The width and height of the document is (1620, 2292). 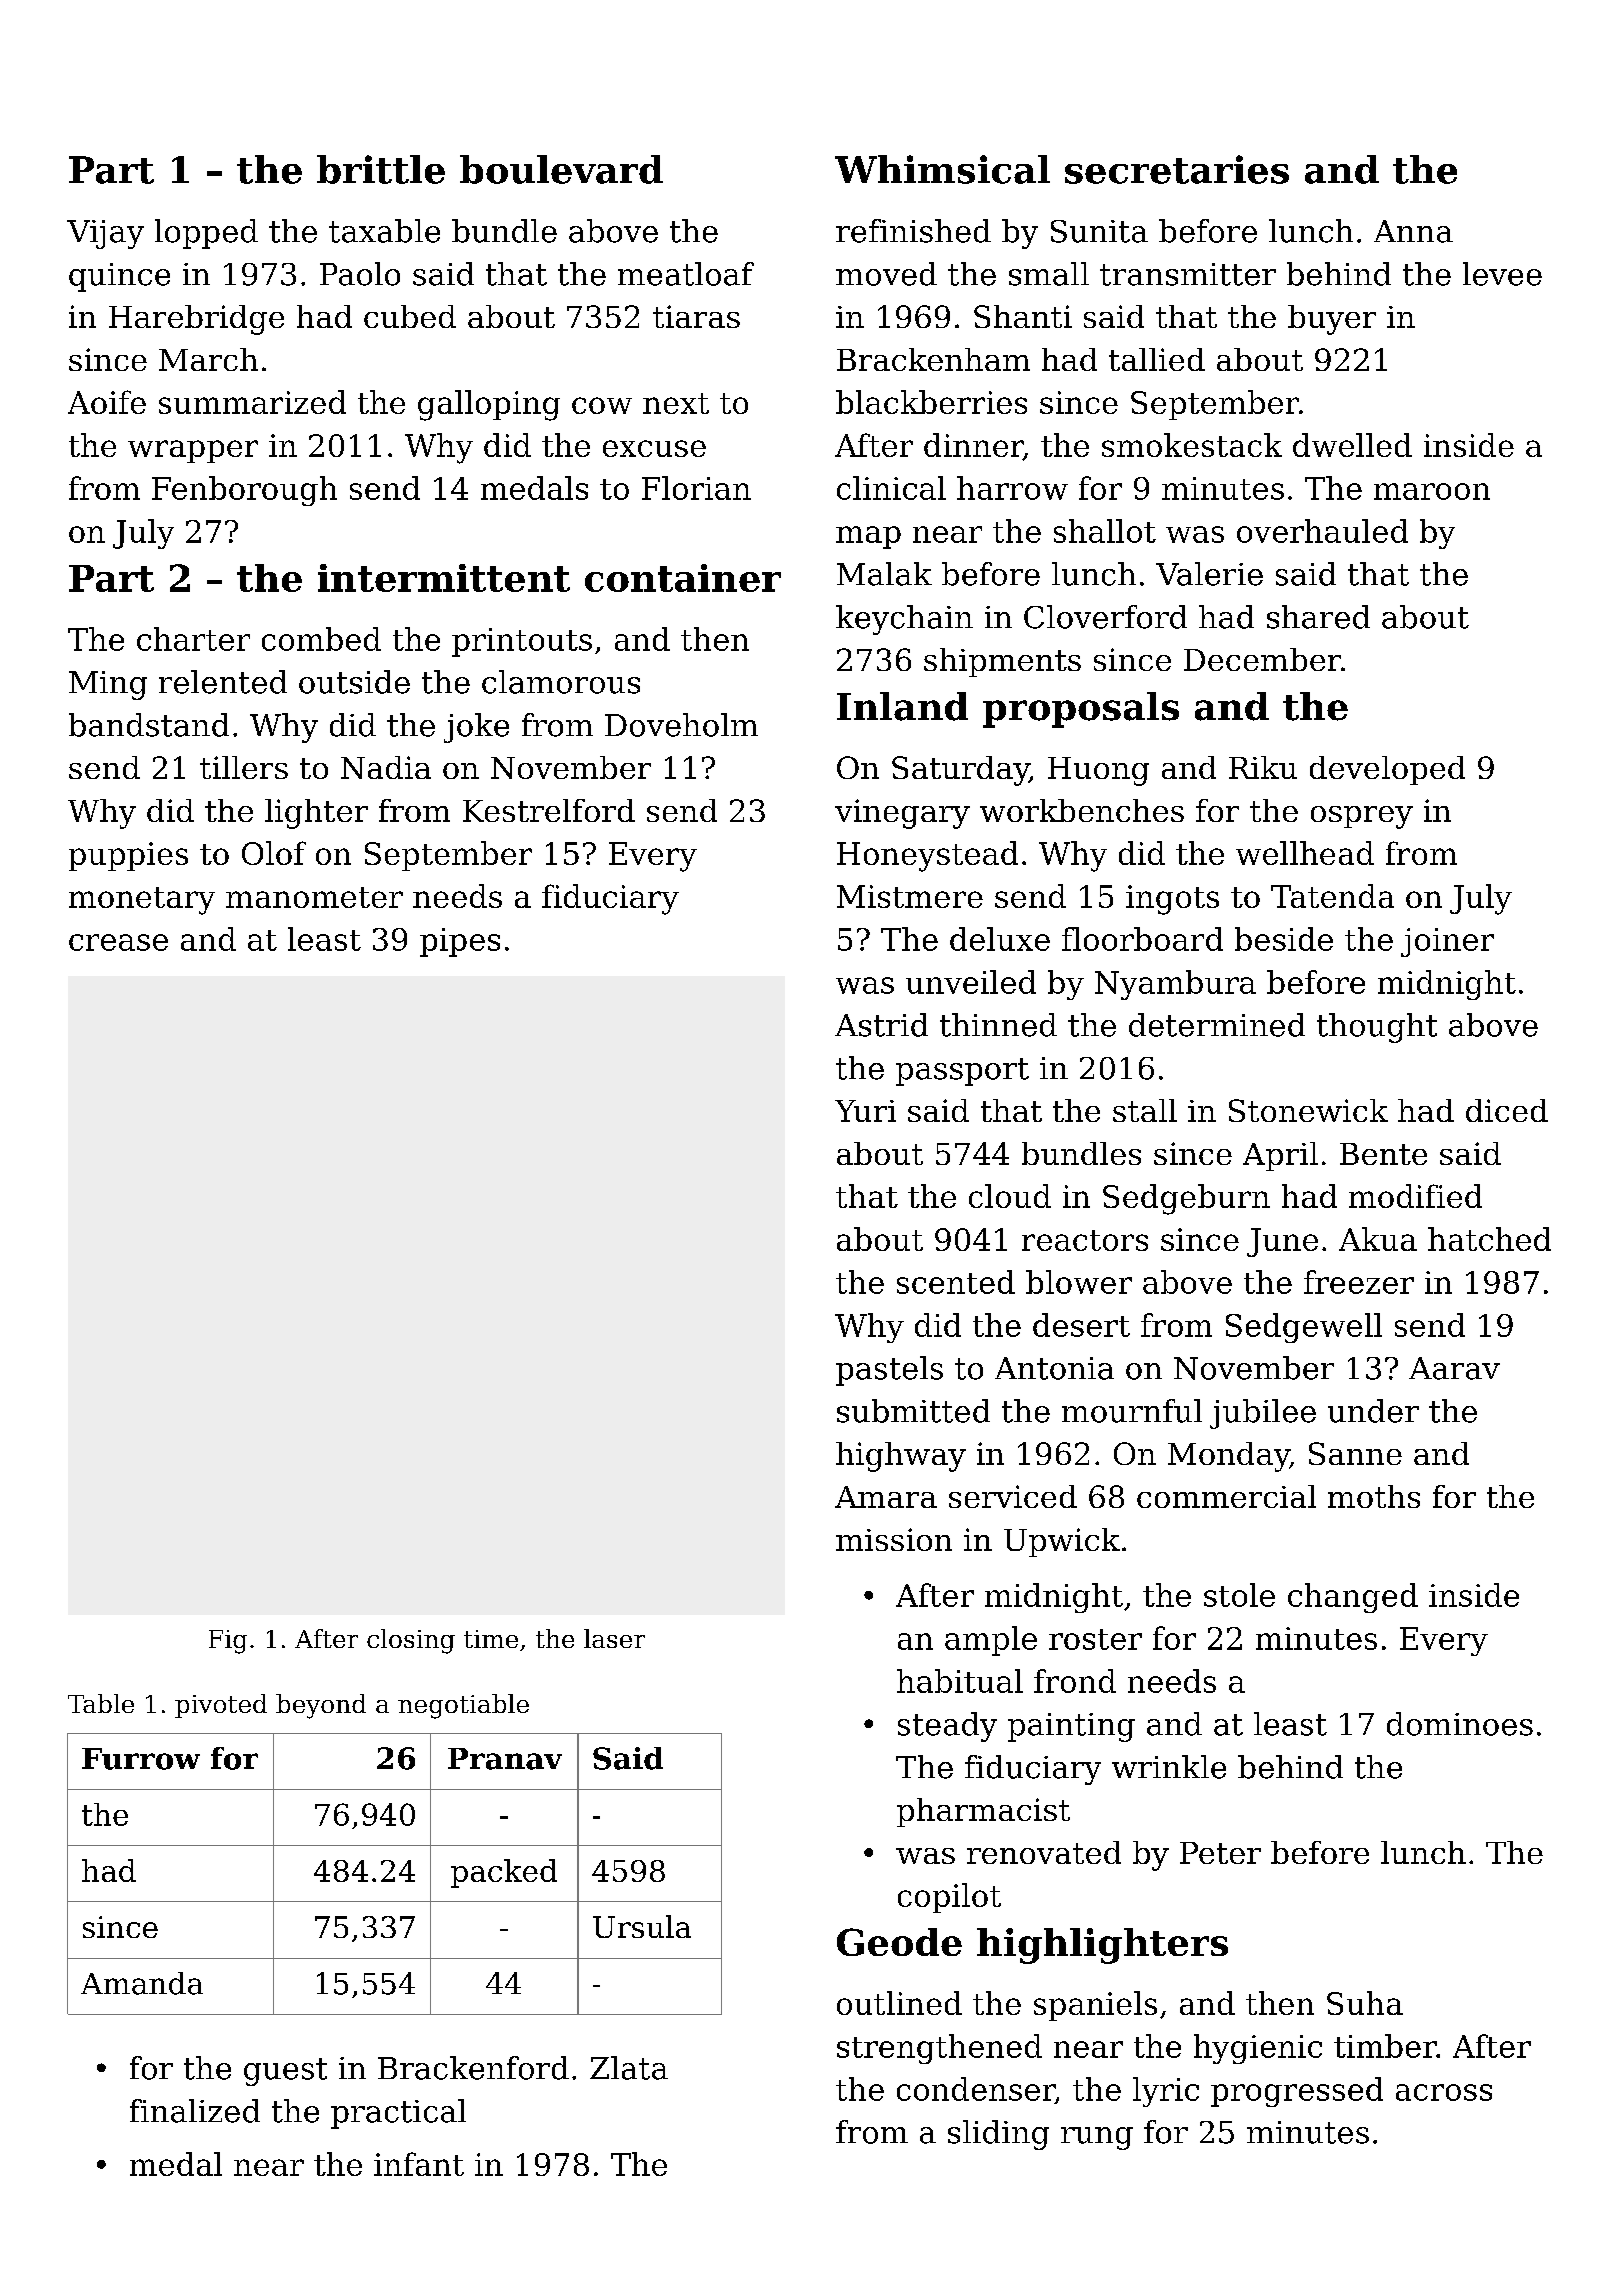 I want to click on sliding, so click(x=998, y=2135).
